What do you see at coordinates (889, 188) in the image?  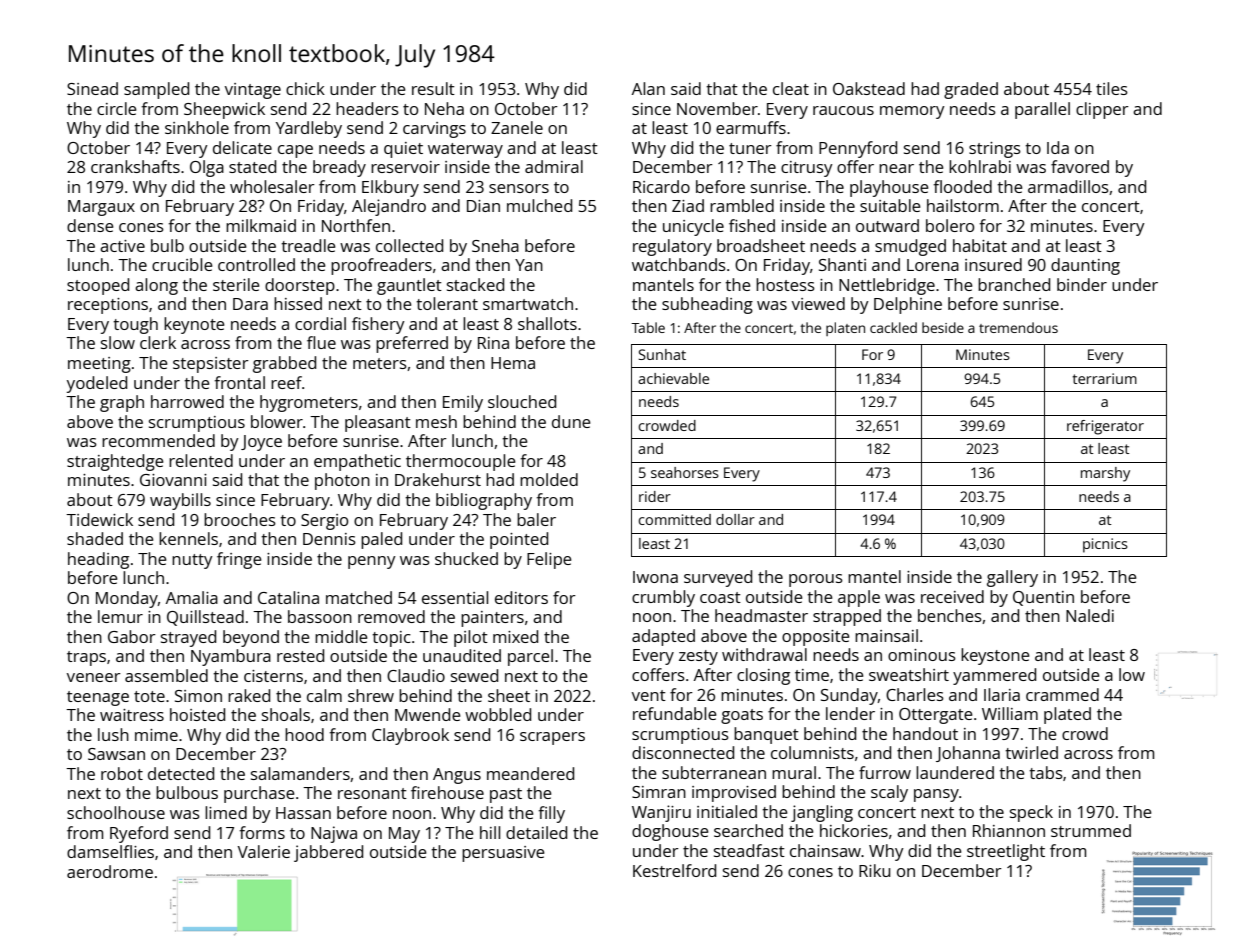 I see `playhouse` at bounding box center [889, 188].
